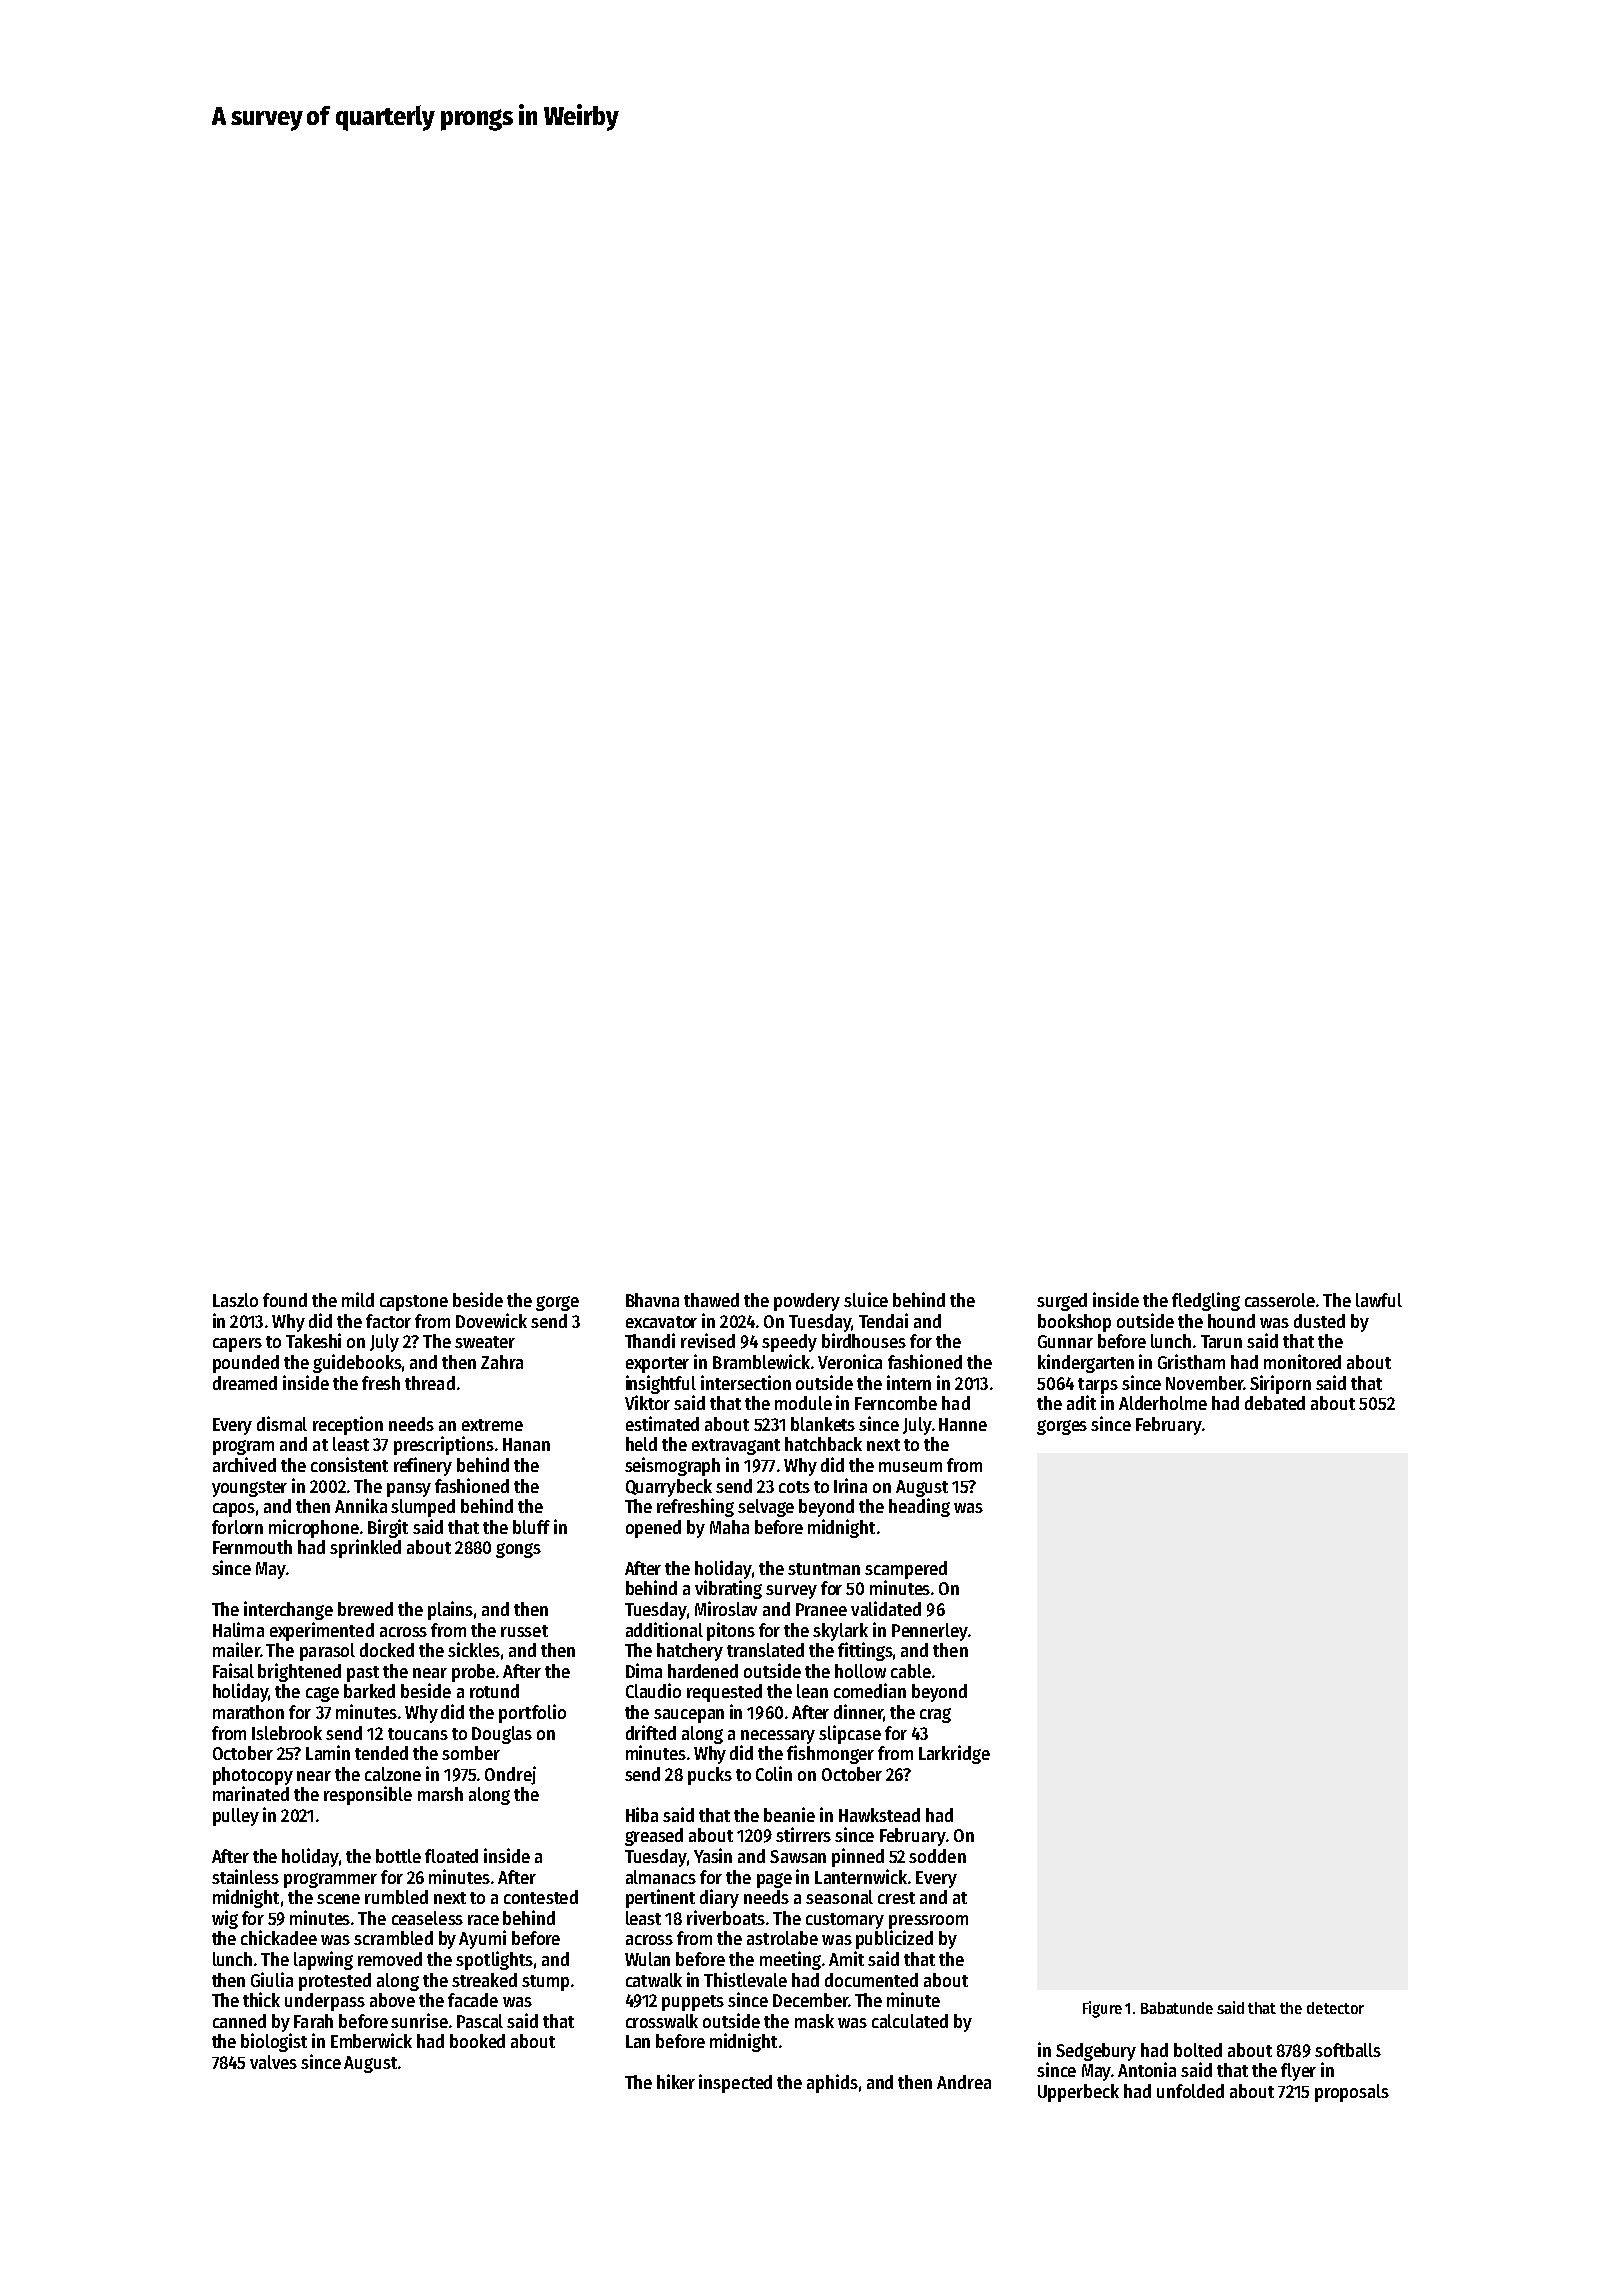 The height and width of the screenshot is (2292, 1620). I want to click on sprinkled, so click(365, 1548).
